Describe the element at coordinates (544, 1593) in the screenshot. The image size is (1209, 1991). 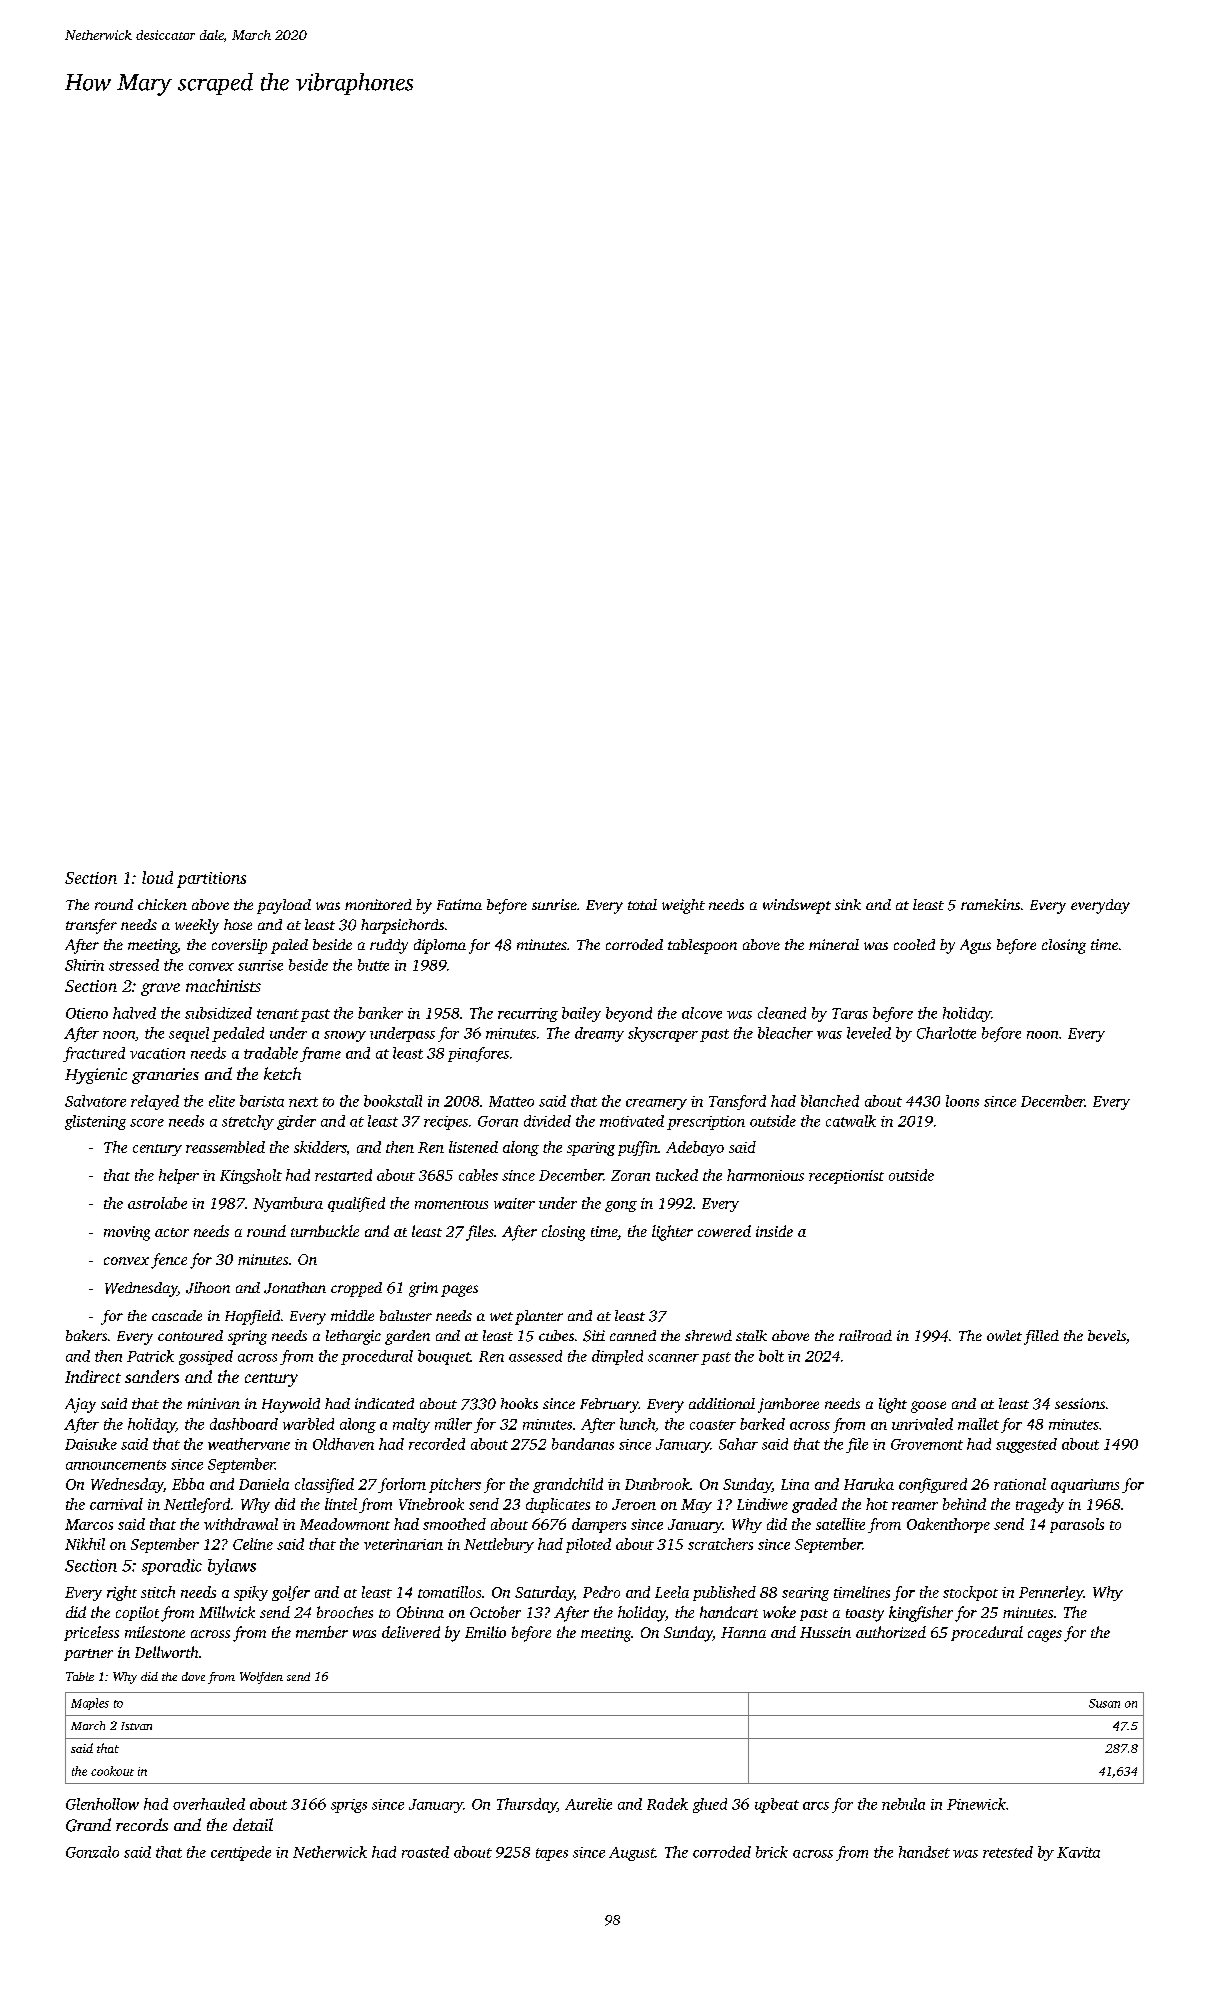
I see `Saturday` at that location.
